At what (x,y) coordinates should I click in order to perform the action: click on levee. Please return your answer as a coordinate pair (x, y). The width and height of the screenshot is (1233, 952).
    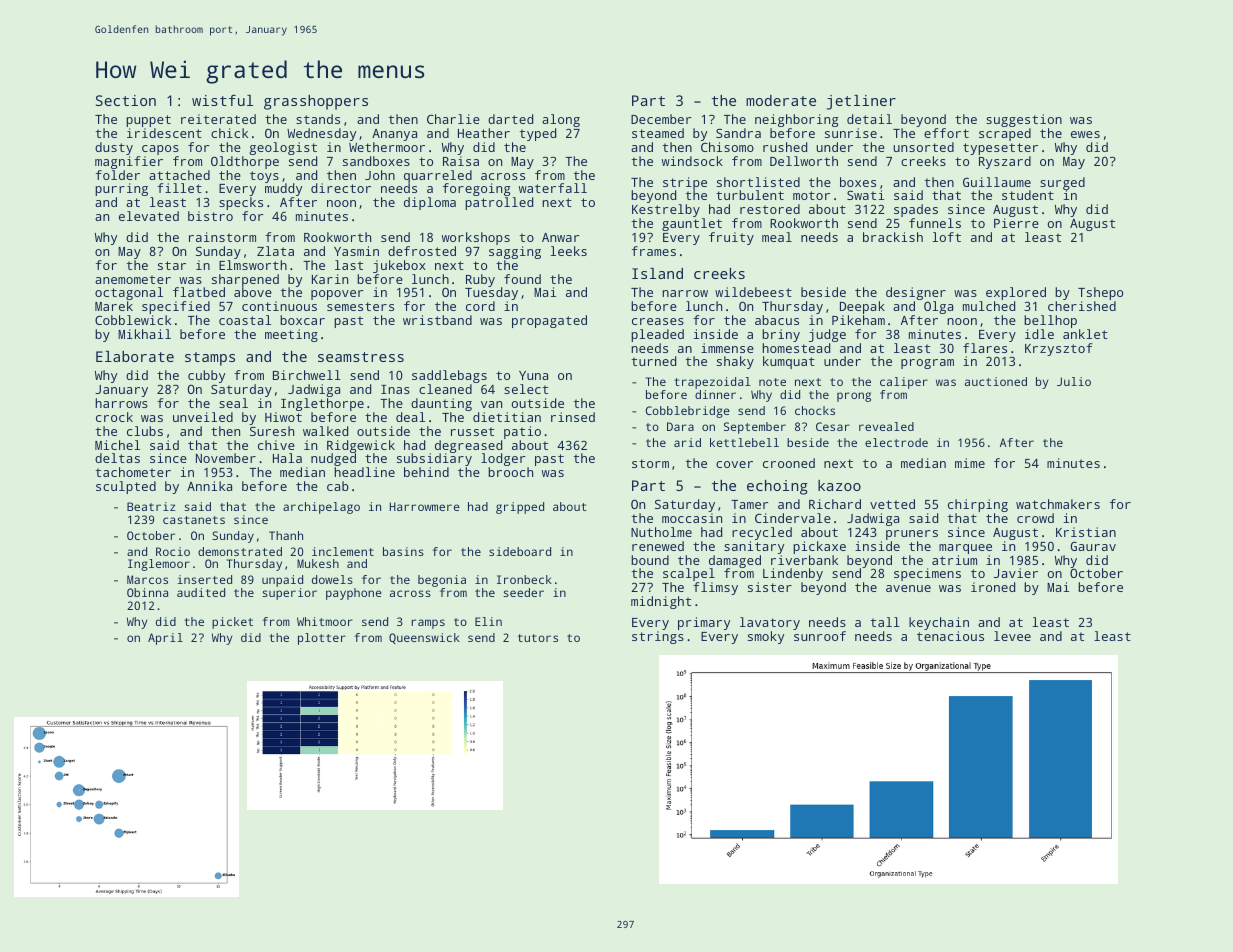
    Looking at the image, I should click on (1012, 636).
